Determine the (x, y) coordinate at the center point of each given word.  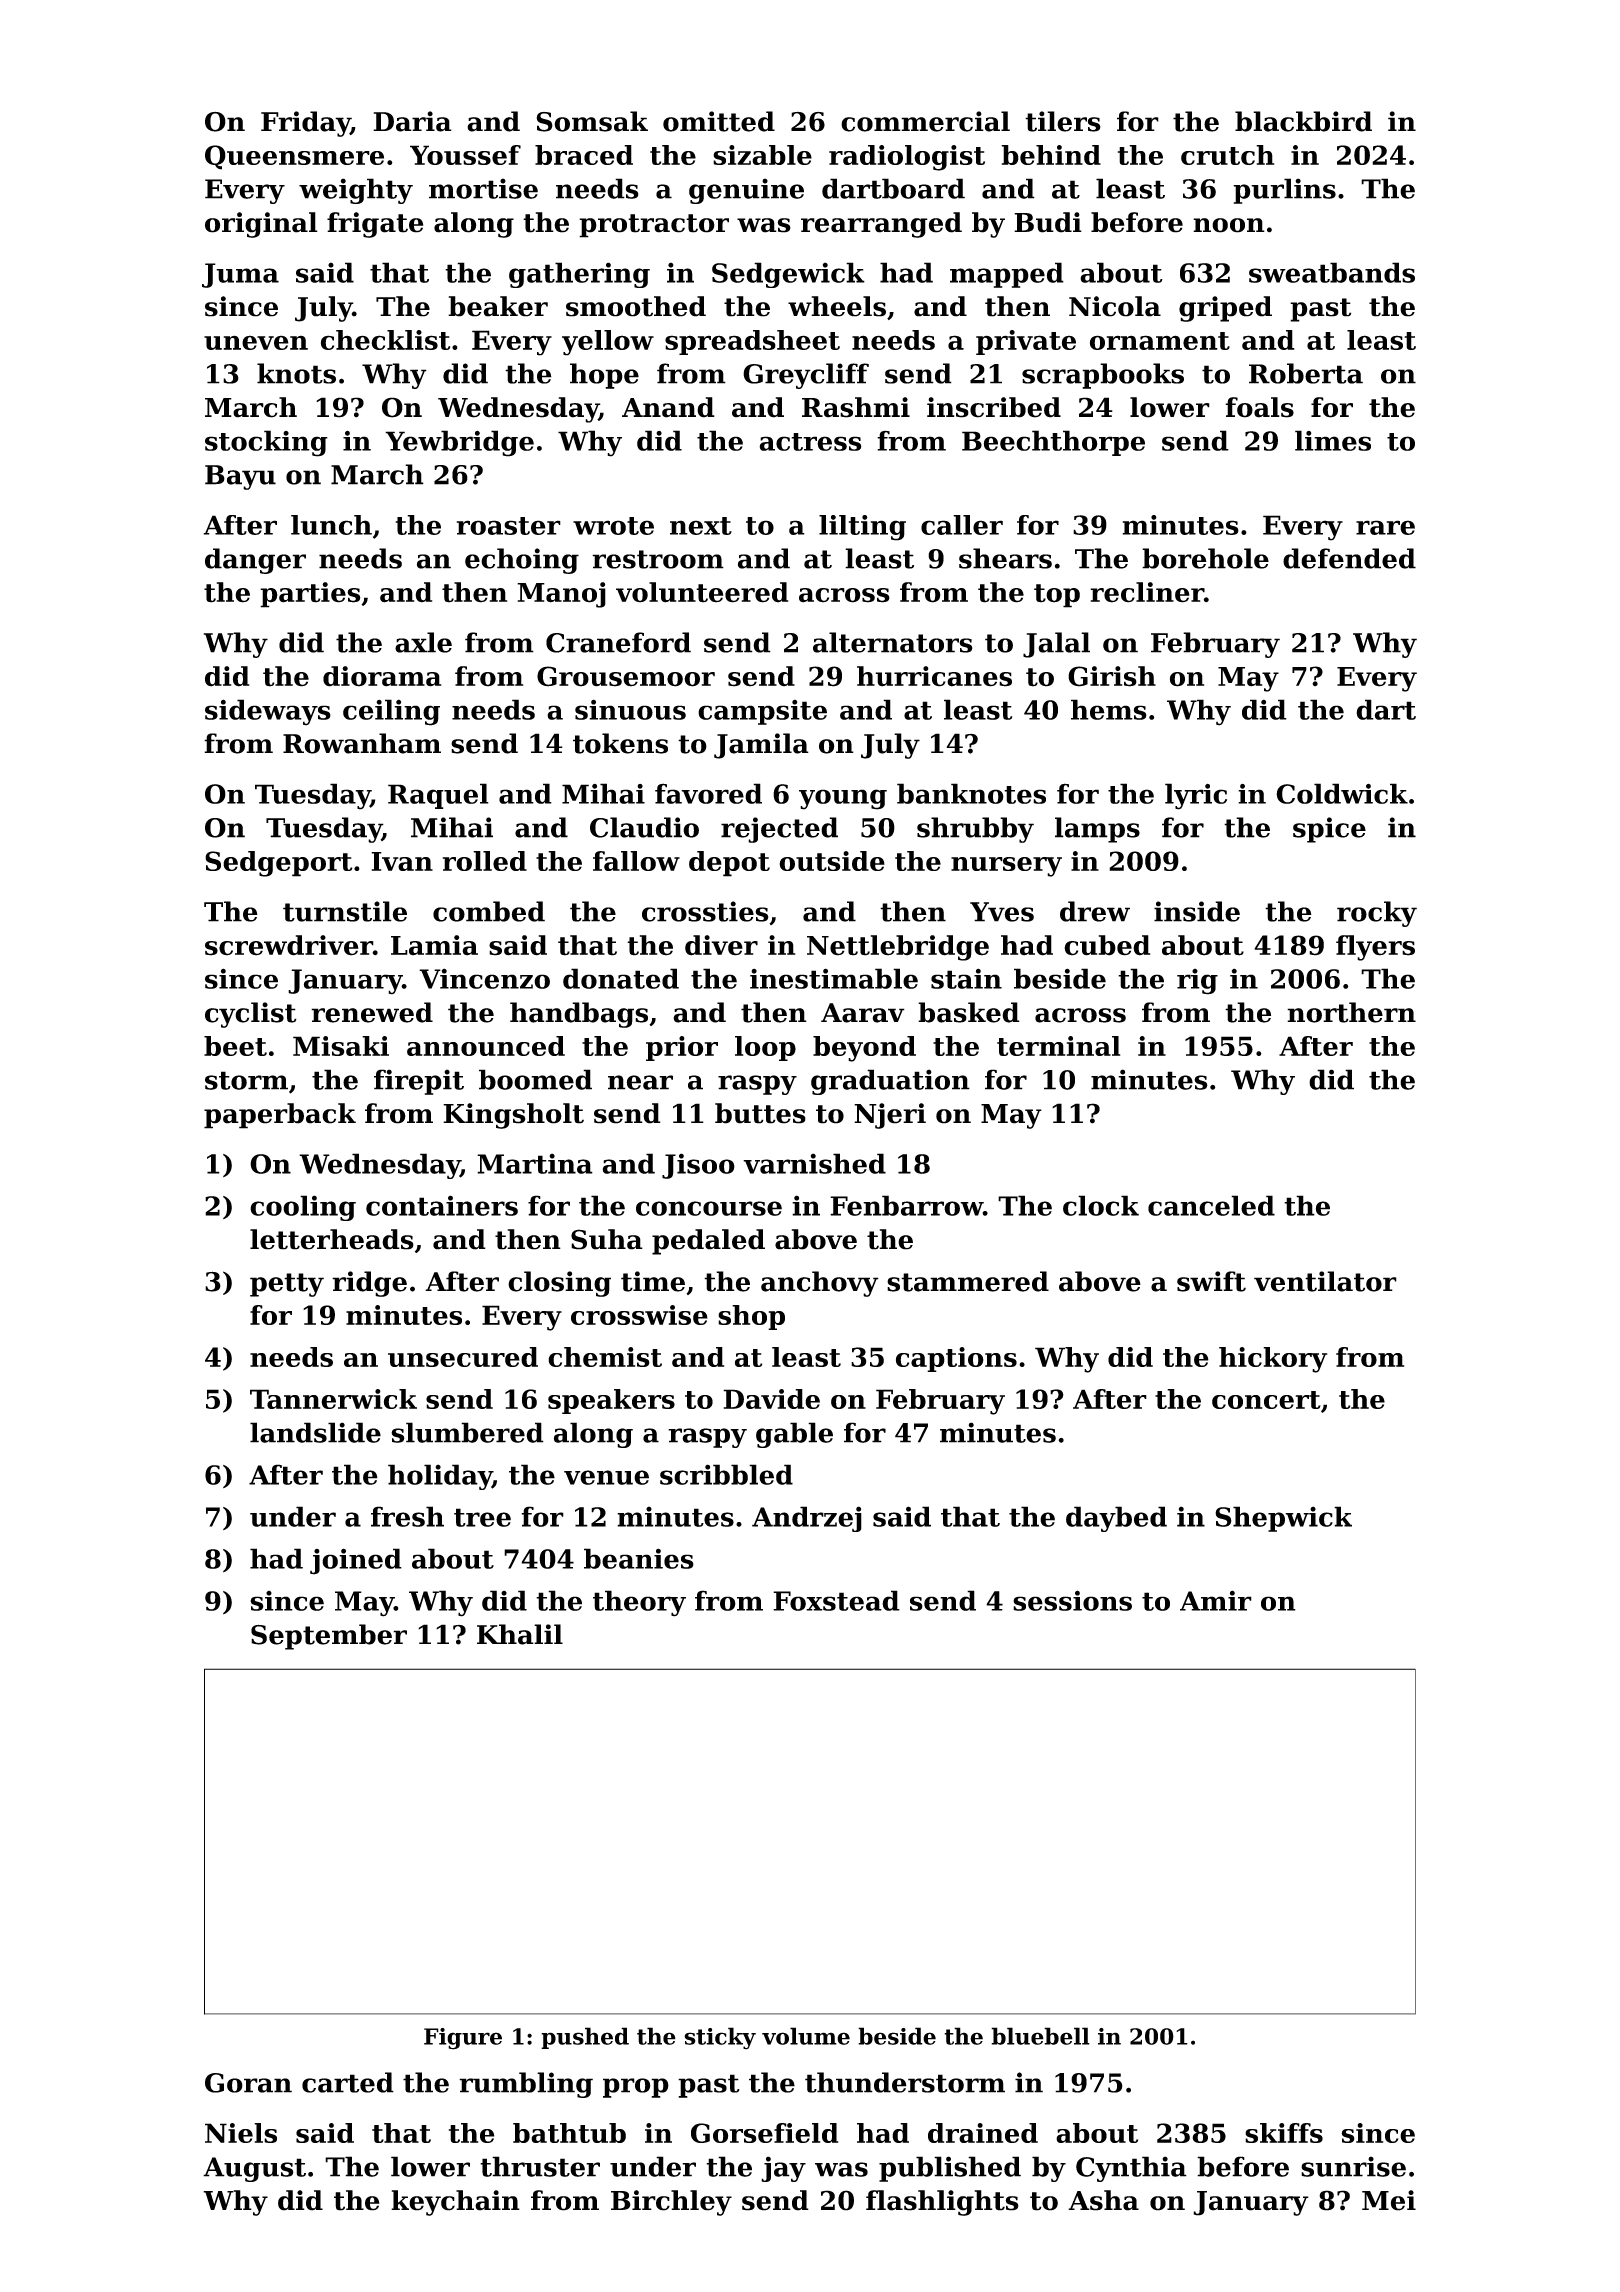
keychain (455, 2203)
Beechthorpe (1053, 443)
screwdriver (289, 945)
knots (296, 373)
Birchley (671, 2203)
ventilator (1325, 1281)
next (701, 526)
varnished (814, 1163)
